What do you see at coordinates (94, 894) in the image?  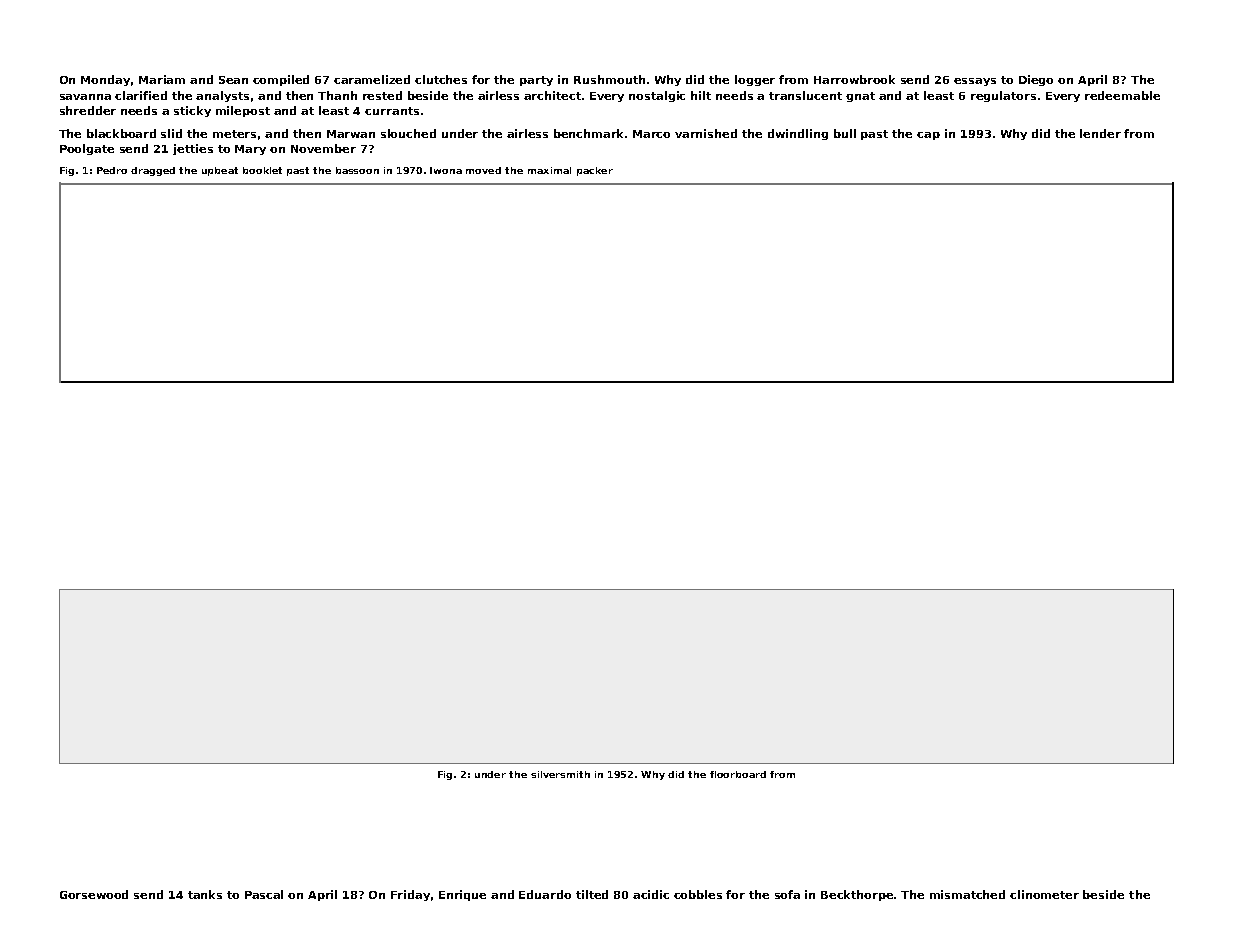 I see `Gorsewood` at bounding box center [94, 894].
